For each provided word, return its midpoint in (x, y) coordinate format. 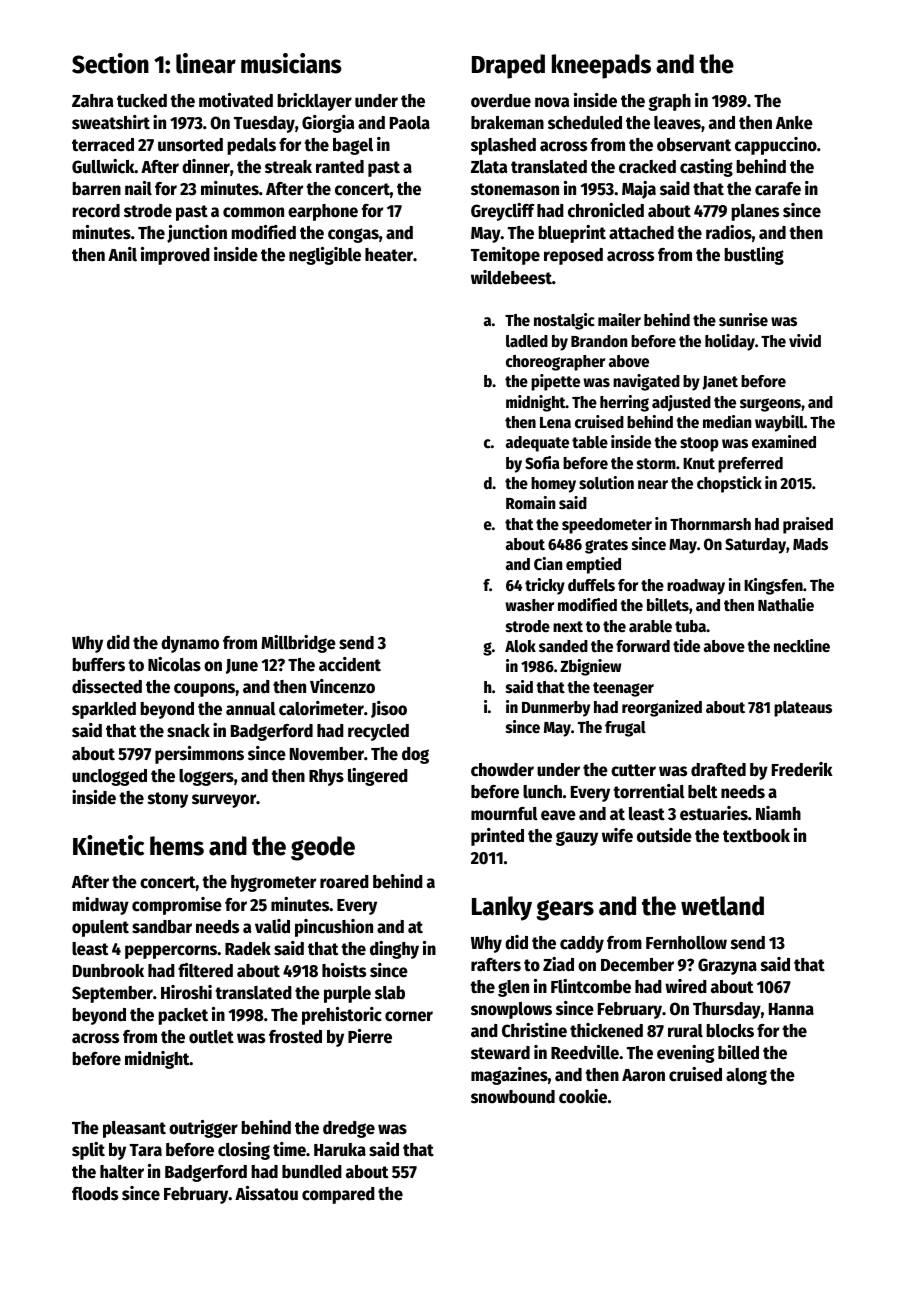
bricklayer (314, 102)
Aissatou (266, 1193)
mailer (619, 319)
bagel (353, 146)
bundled (312, 1172)
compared (338, 1195)
